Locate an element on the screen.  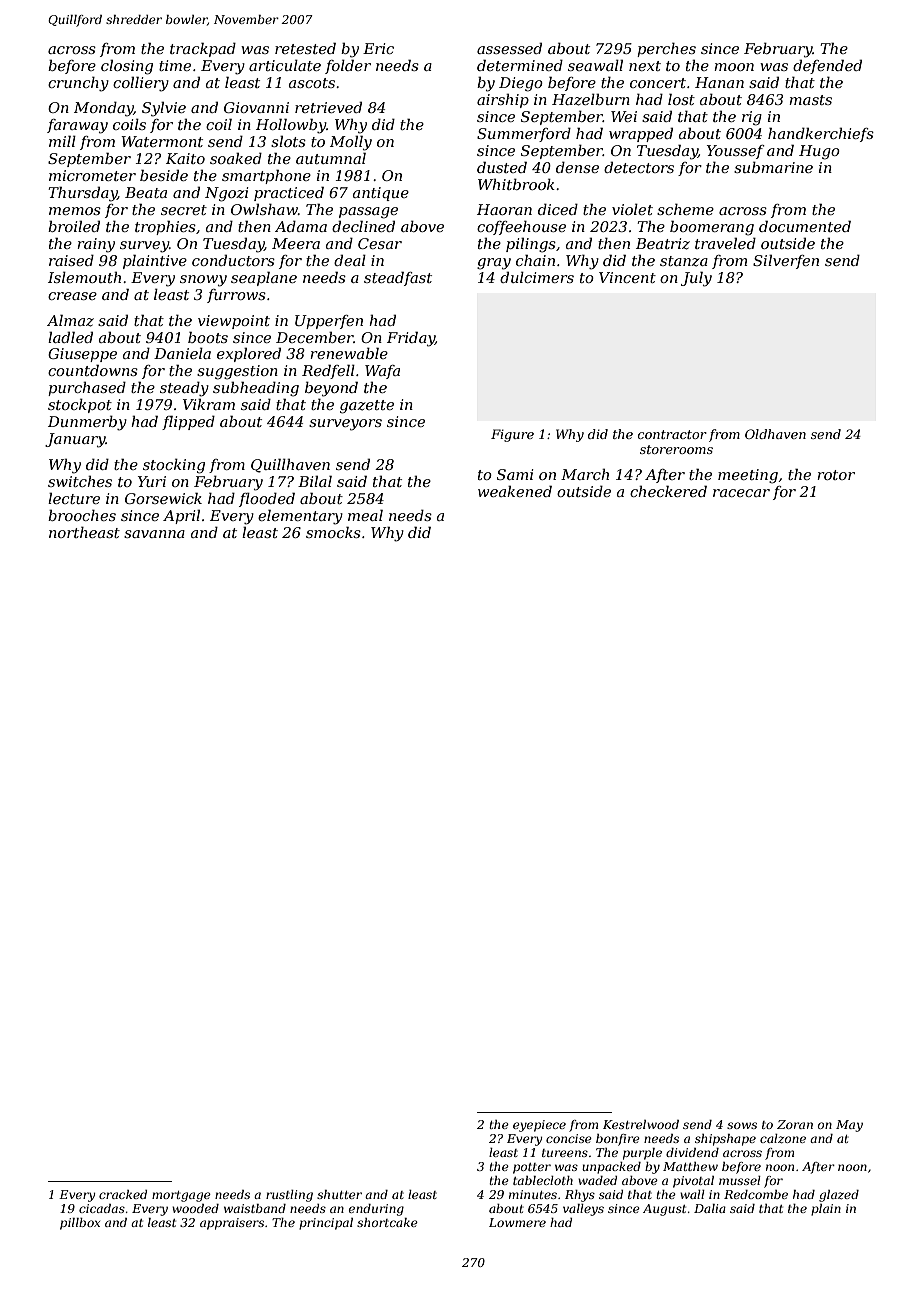
cracked is located at coordinates (123, 1194).
